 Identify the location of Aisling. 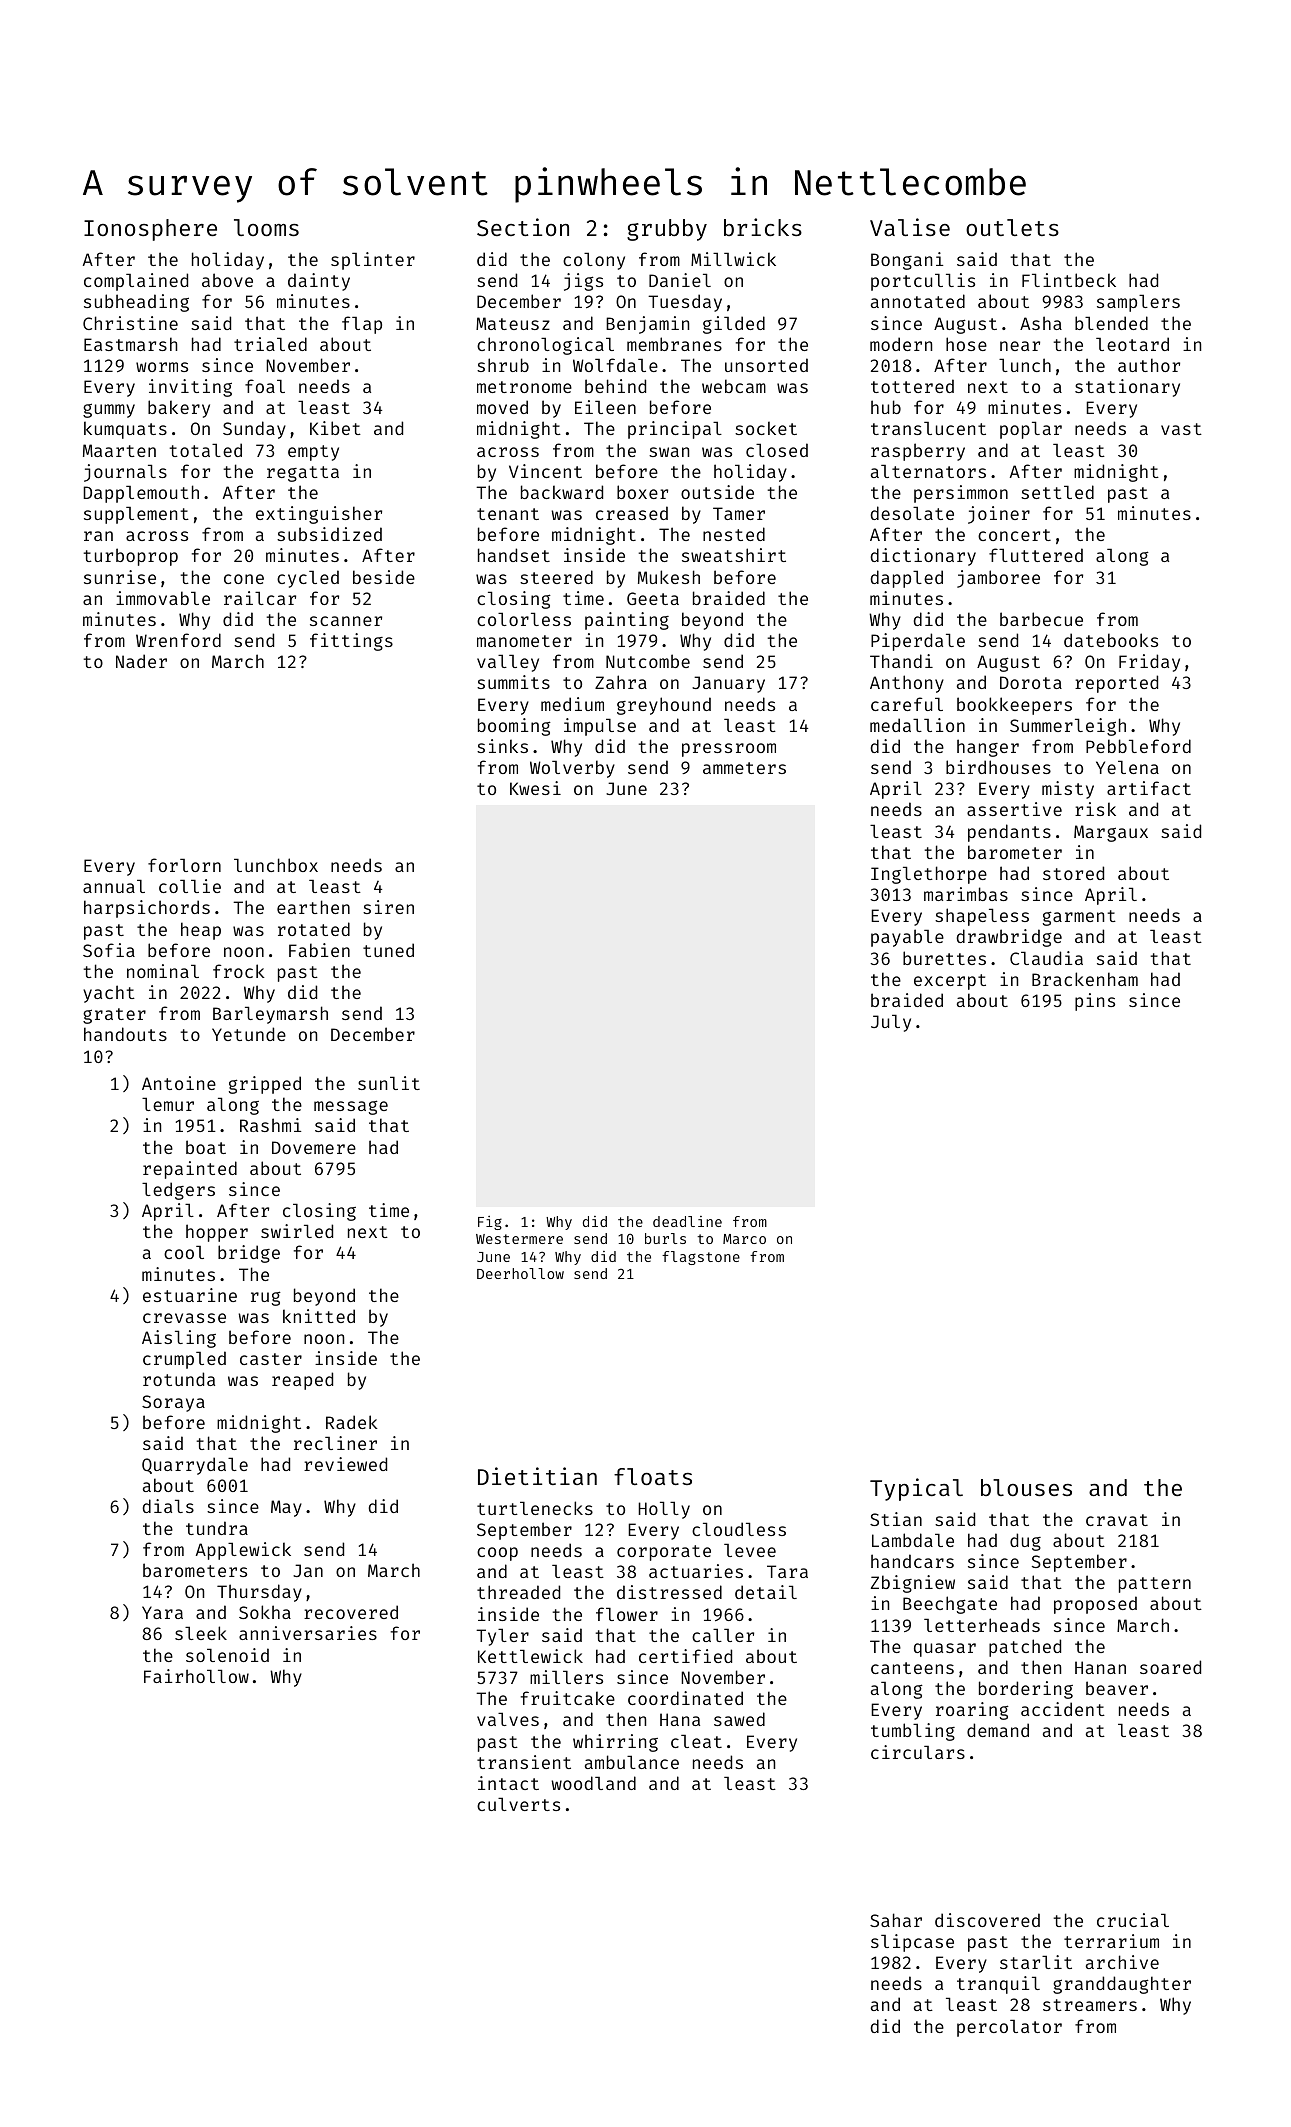
(179, 1339).
